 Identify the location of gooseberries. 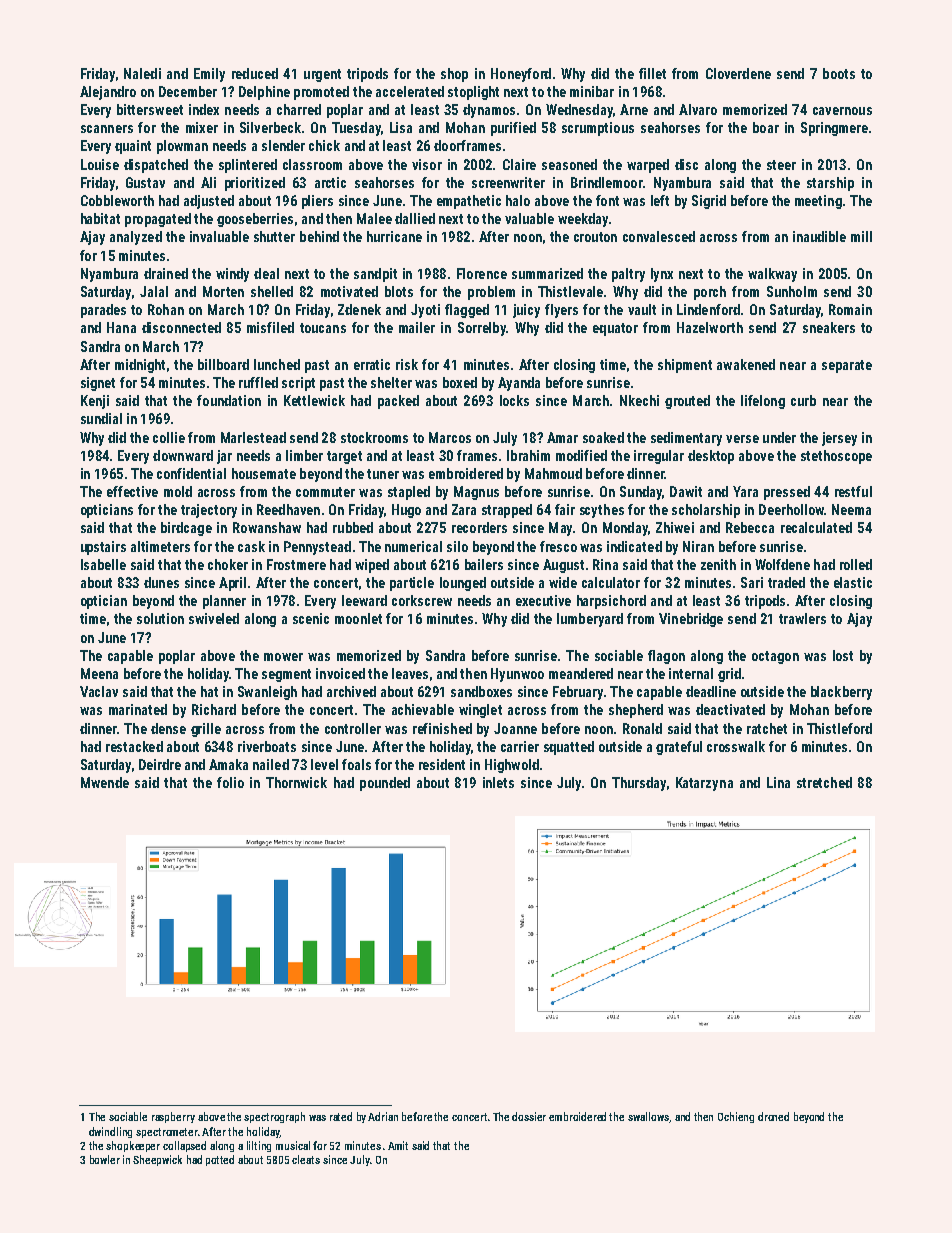
(255, 220).
